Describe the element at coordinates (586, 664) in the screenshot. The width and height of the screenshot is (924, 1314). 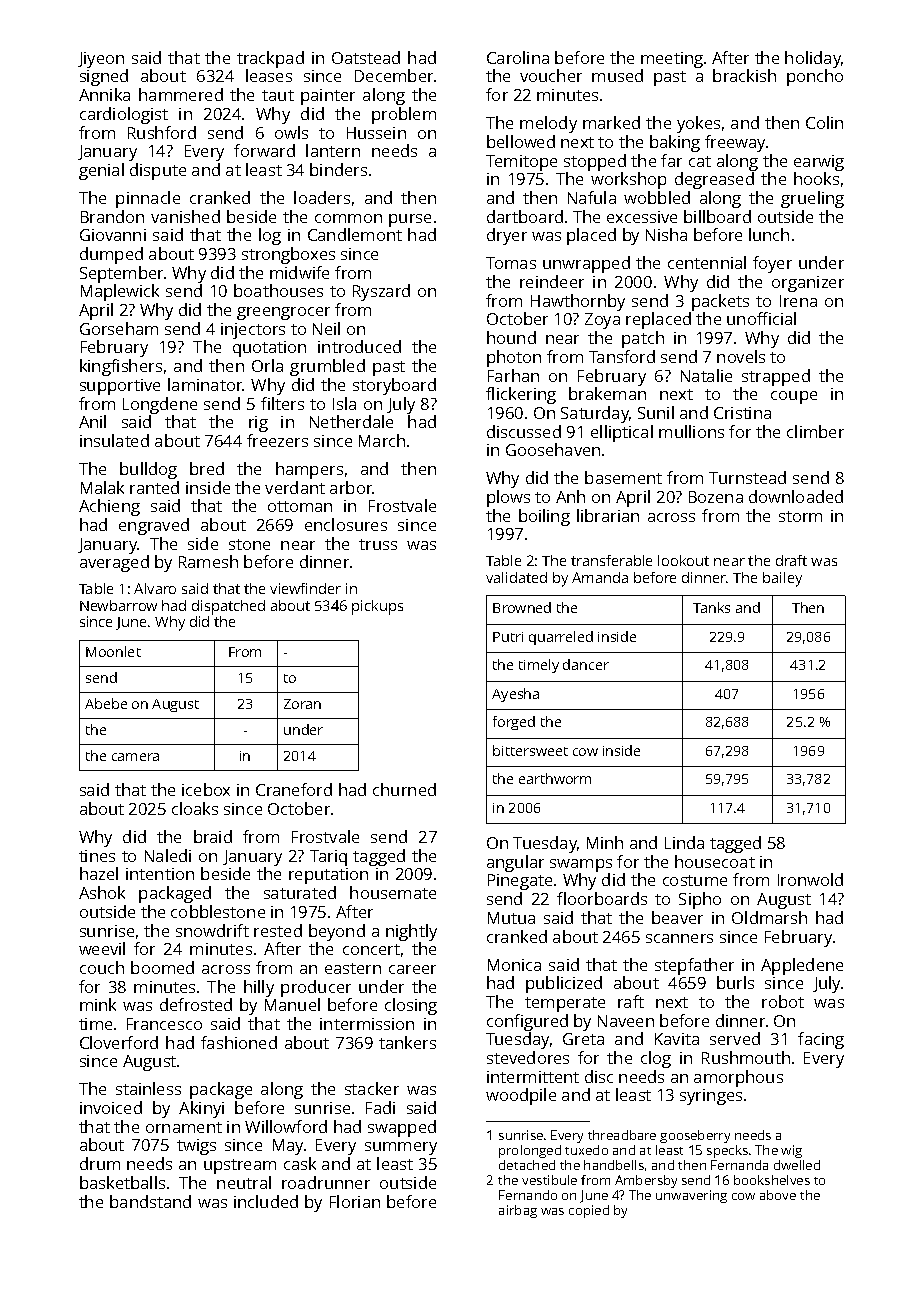
I see `dancer` at that location.
